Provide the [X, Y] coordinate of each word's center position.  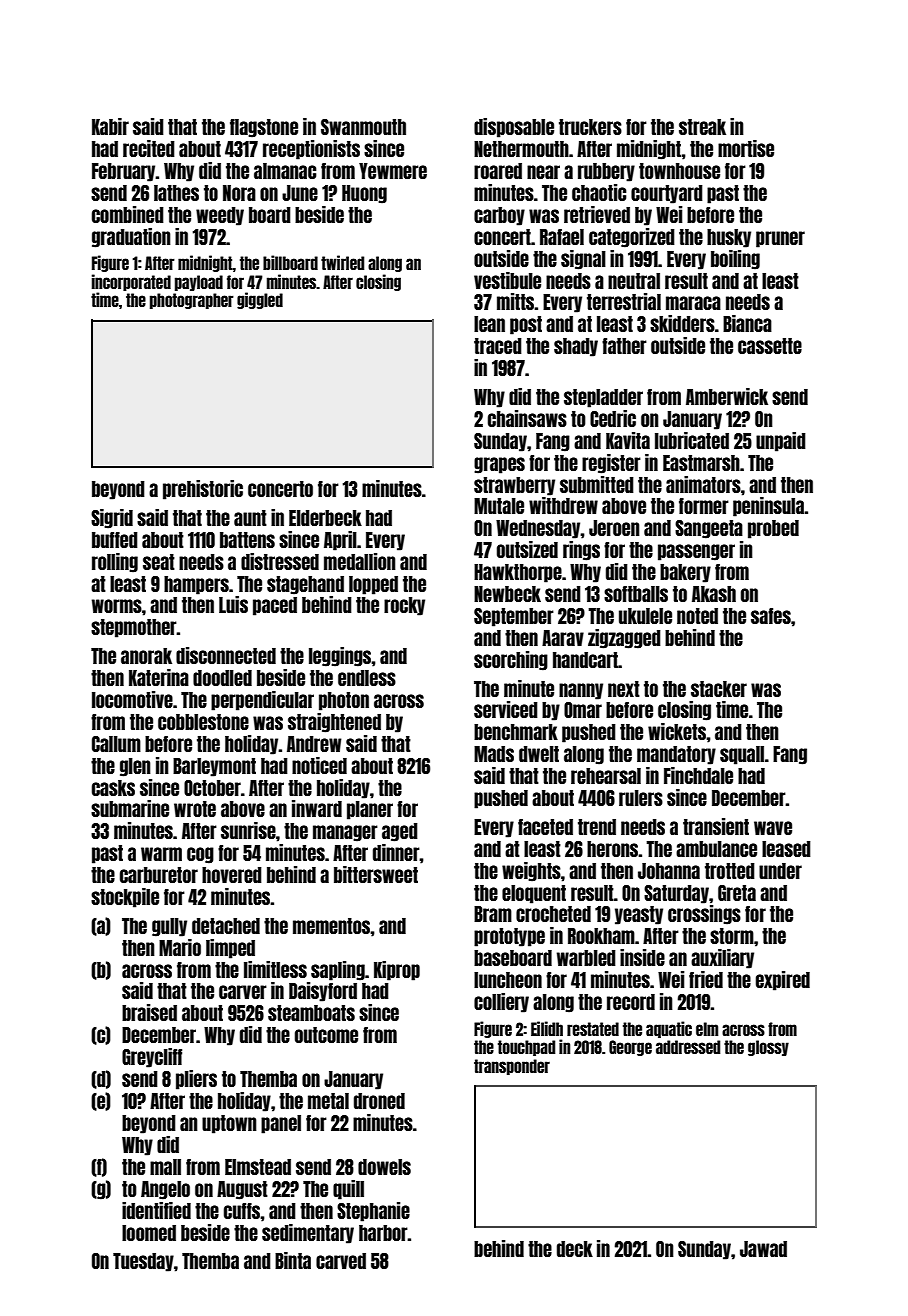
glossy [768, 1048]
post [526, 325]
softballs [636, 594]
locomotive [132, 699]
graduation [131, 238]
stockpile [125, 898]
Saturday [676, 894]
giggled [260, 300]
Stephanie [373, 1212]
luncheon [508, 980]
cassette [770, 346]
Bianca [747, 323]
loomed [149, 1233]
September [514, 617]
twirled [342, 262]
